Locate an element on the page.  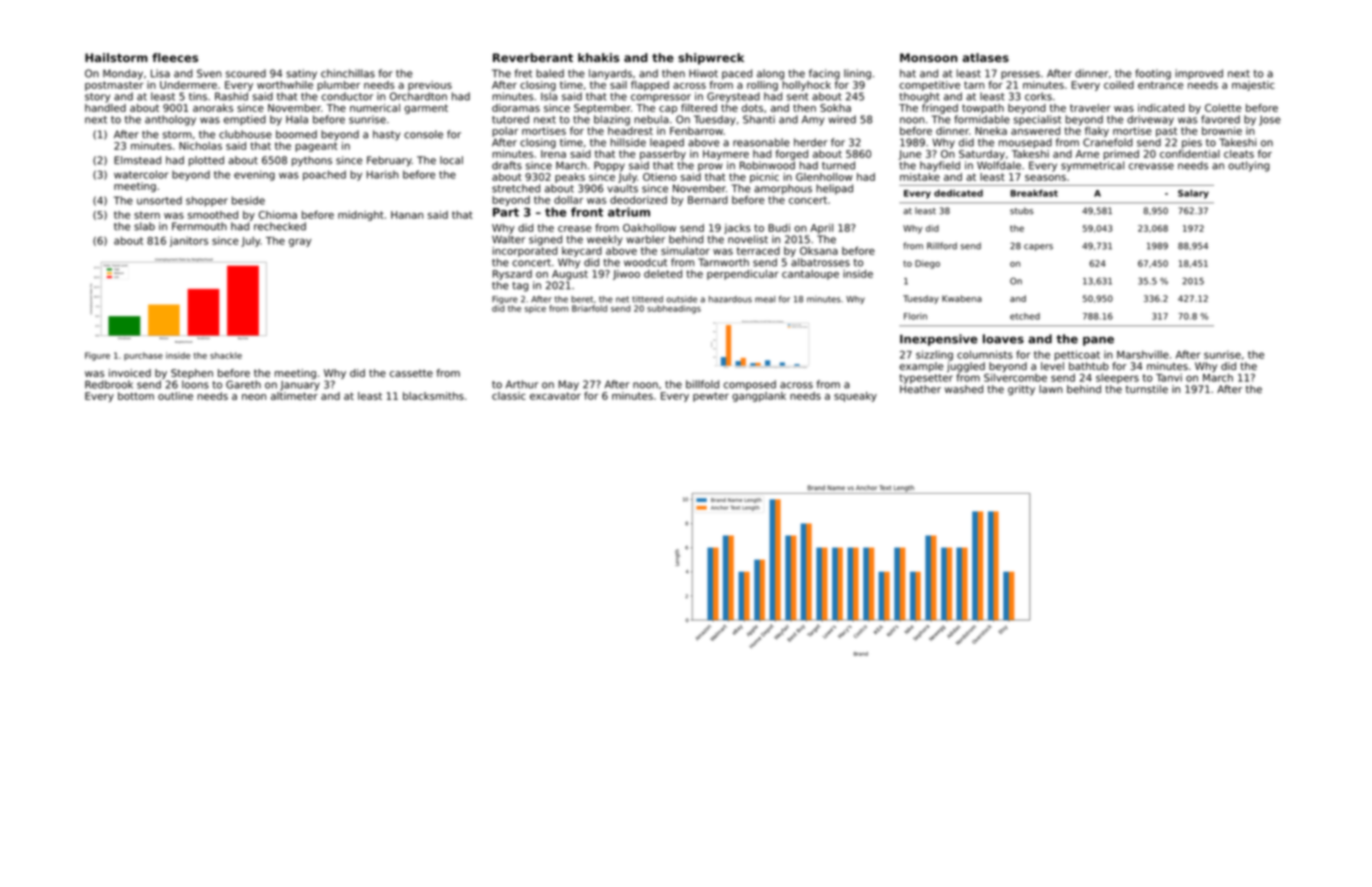
Breakfast is located at coordinates (1034, 193).
